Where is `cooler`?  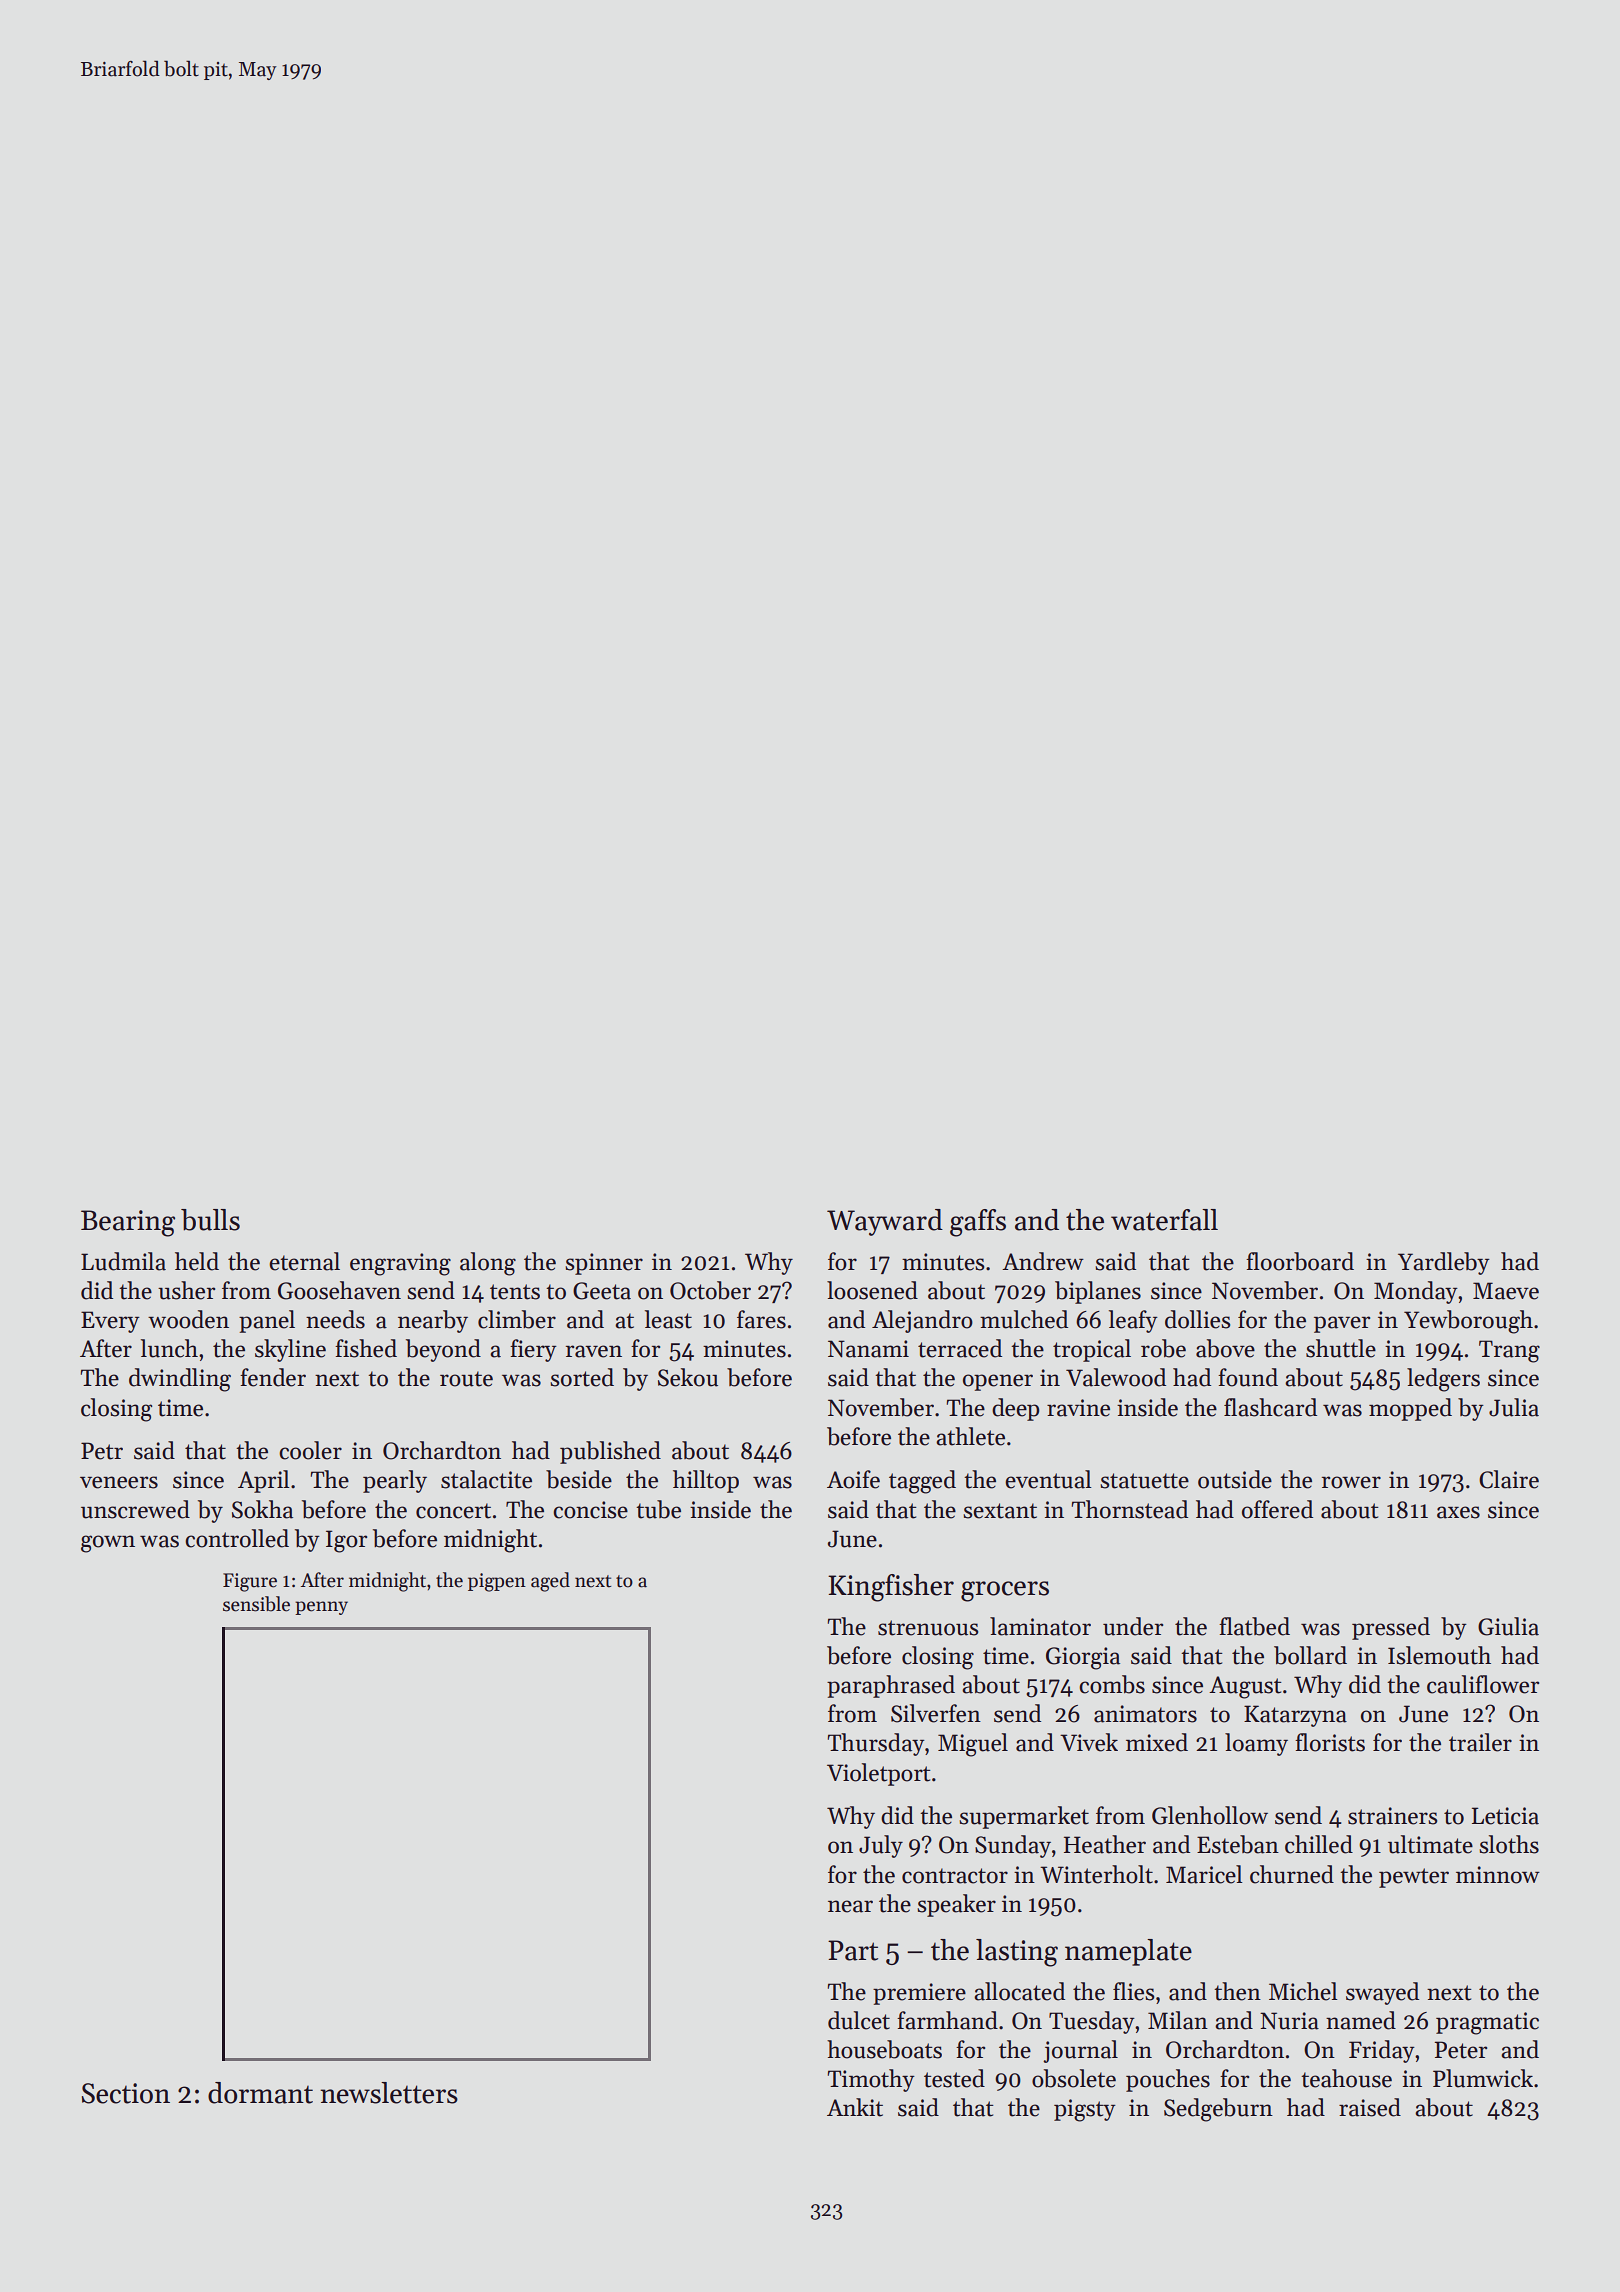
cooler is located at coordinates (310, 1450).
